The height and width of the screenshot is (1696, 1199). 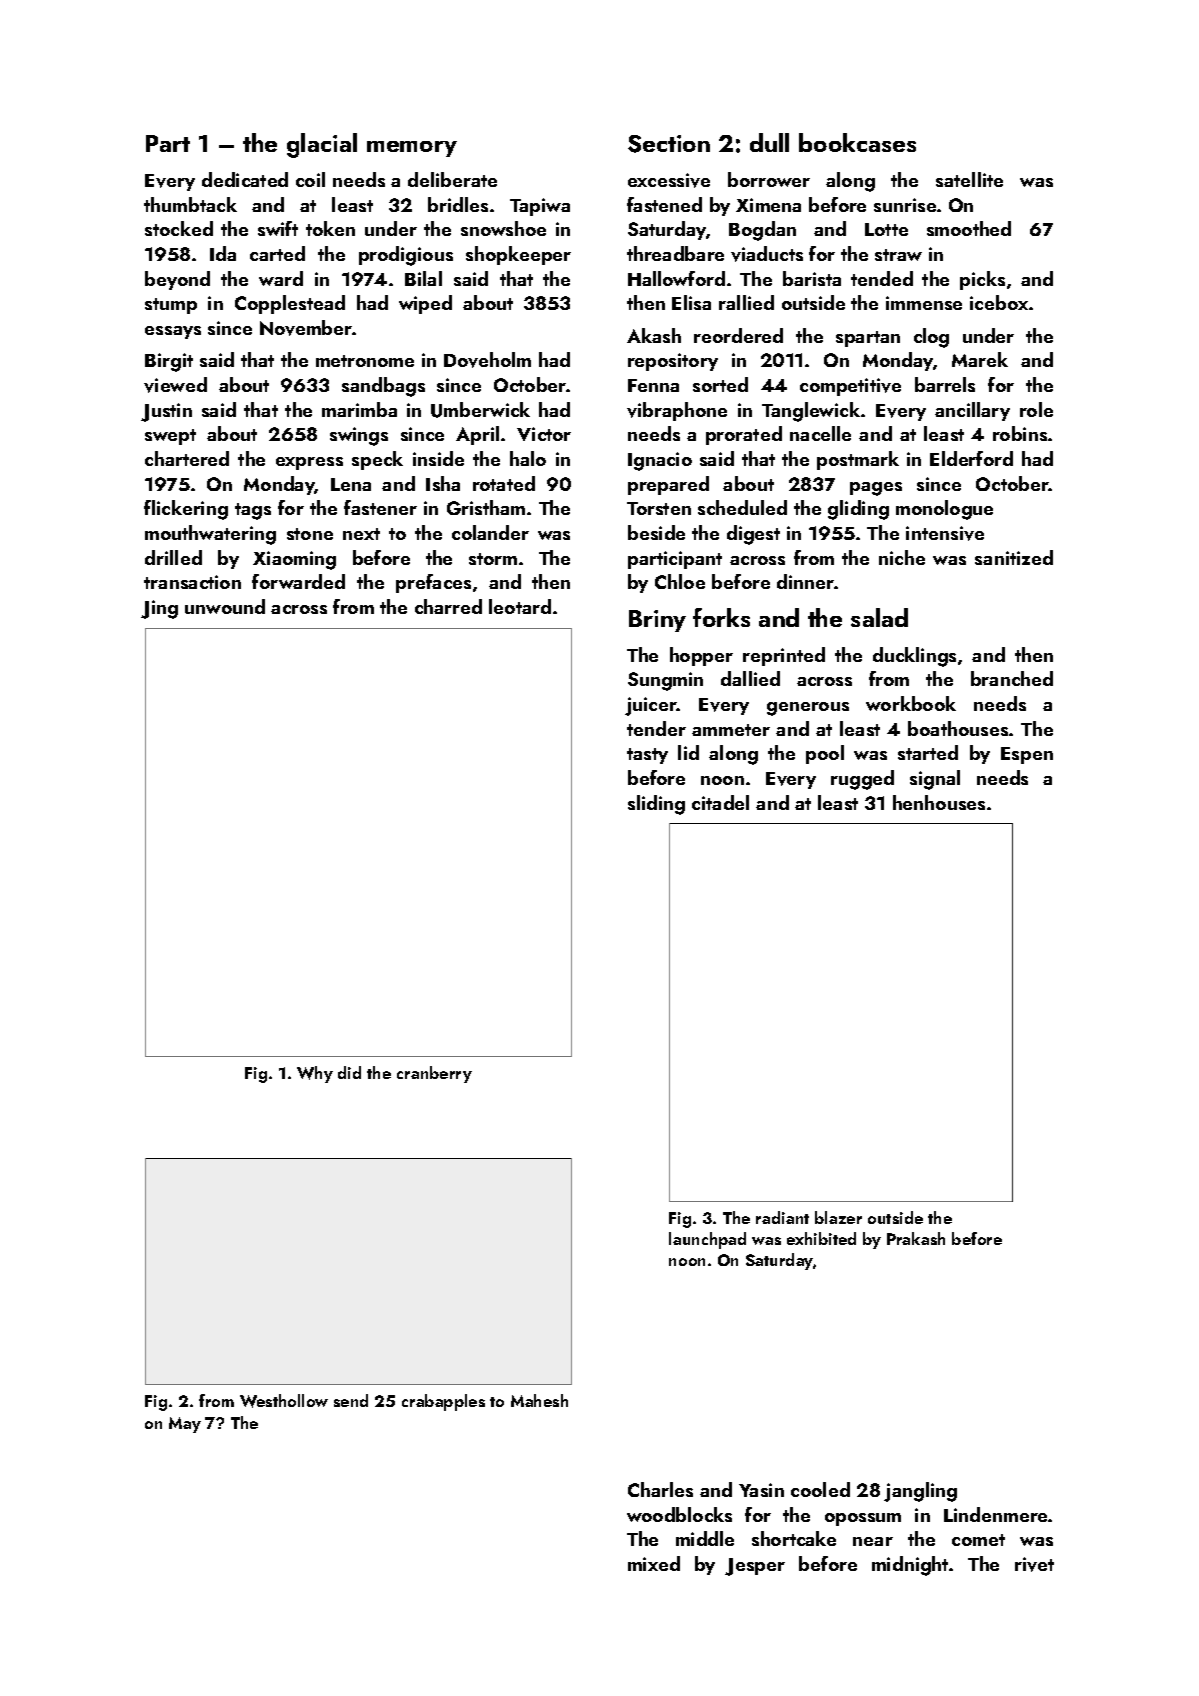 I want to click on Elisa, so click(x=691, y=302).
